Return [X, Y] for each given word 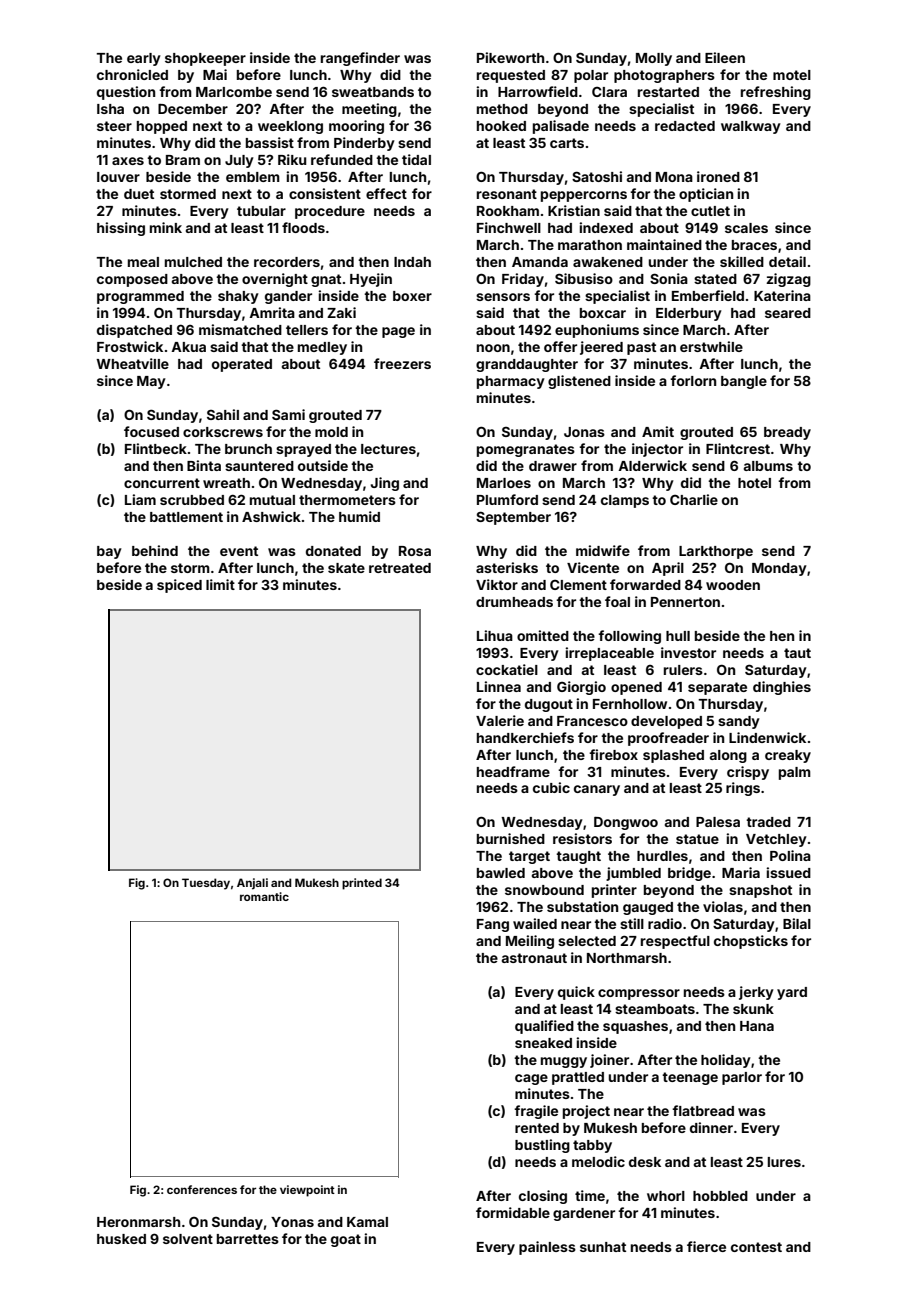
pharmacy [511, 382]
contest [756, 1247]
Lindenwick [767, 737]
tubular [261, 211]
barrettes [248, 1239]
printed [362, 884]
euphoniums [597, 331]
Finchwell [509, 227]
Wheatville [132, 363]
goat [346, 1240]
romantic [264, 896]
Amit [658, 431]
